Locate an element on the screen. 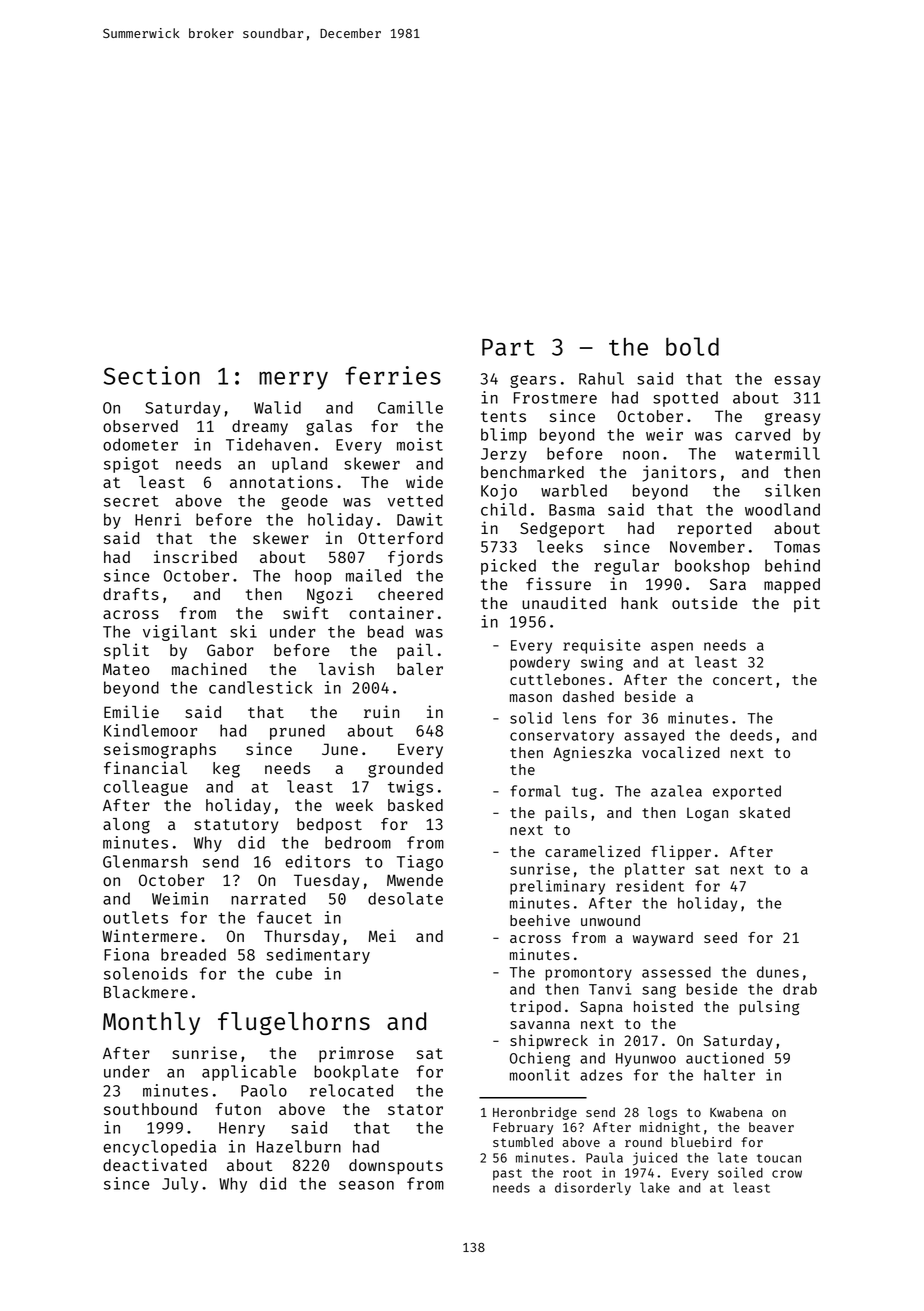  Henry is located at coordinates (242, 1129).
